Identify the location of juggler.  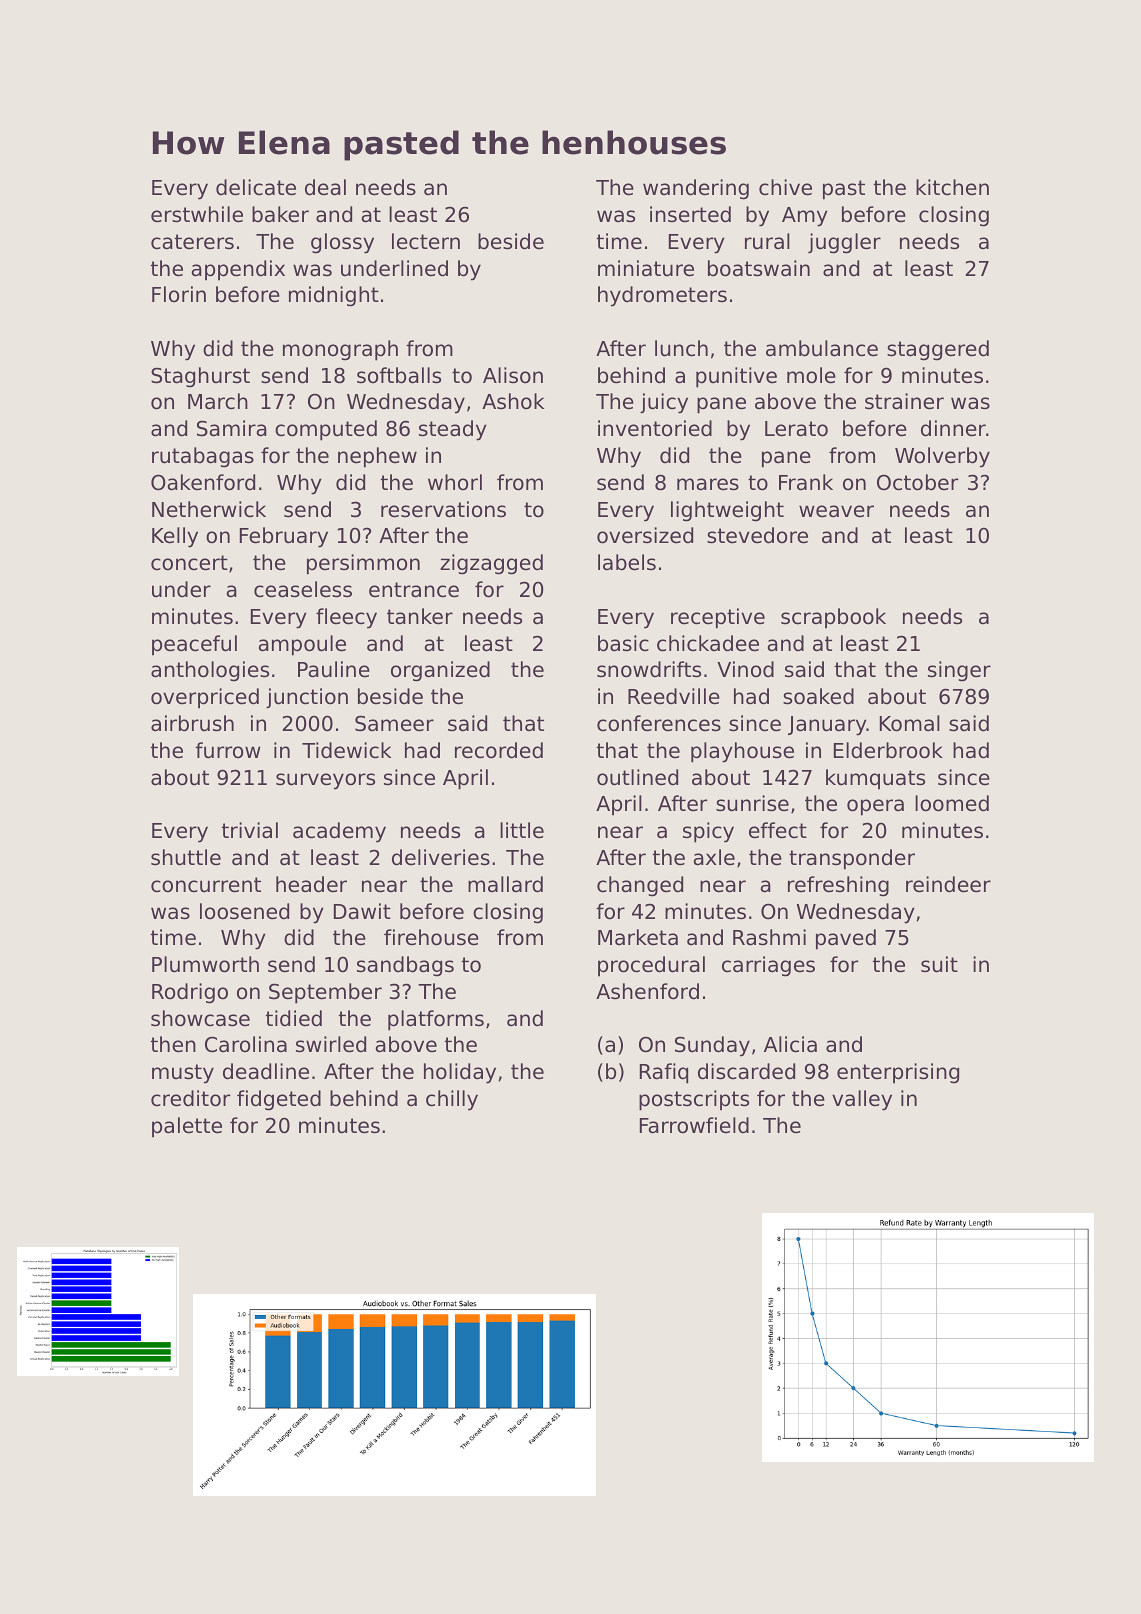
(844, 243).
